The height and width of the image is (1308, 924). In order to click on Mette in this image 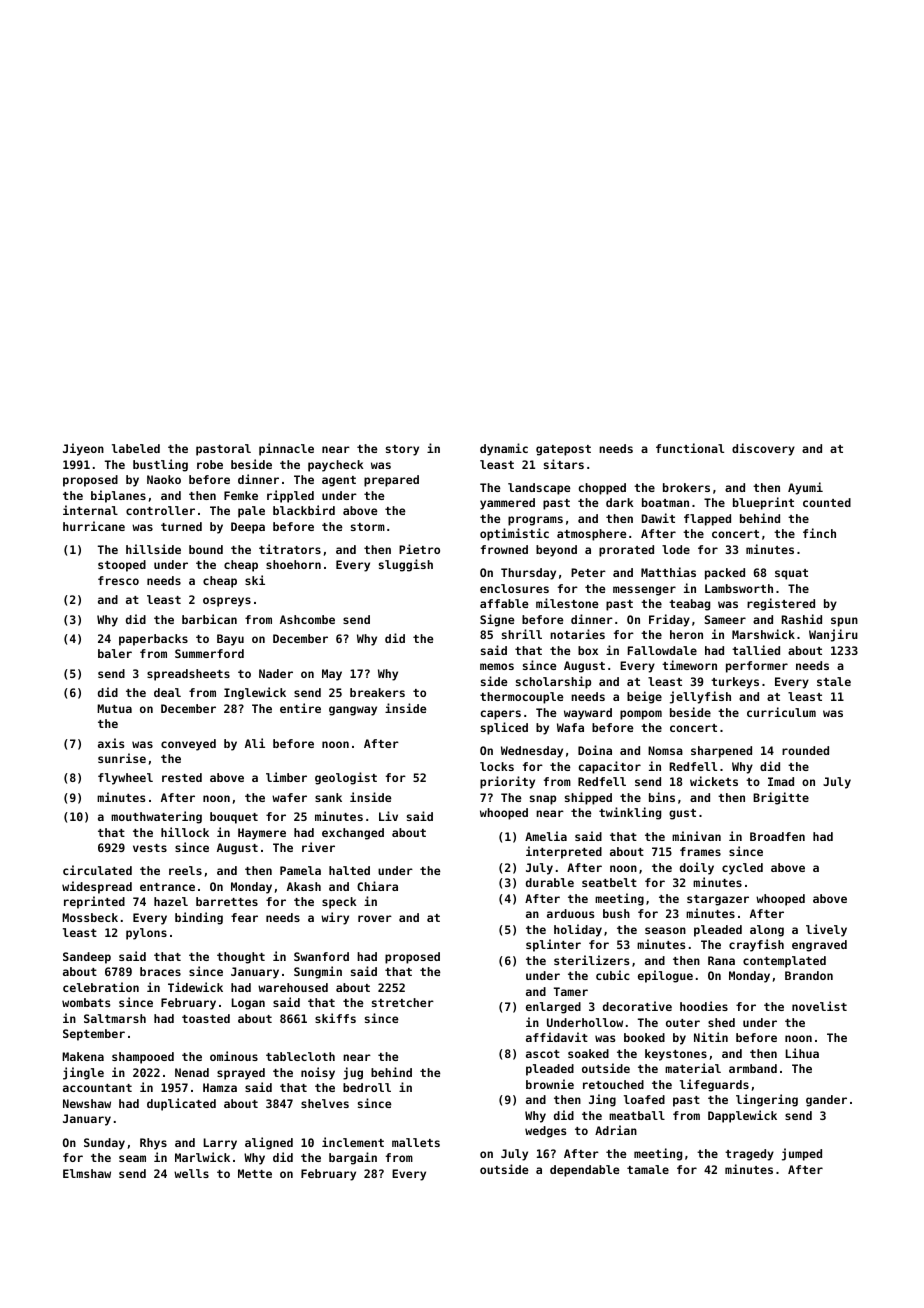, I will do `click(255, 1173)`.
